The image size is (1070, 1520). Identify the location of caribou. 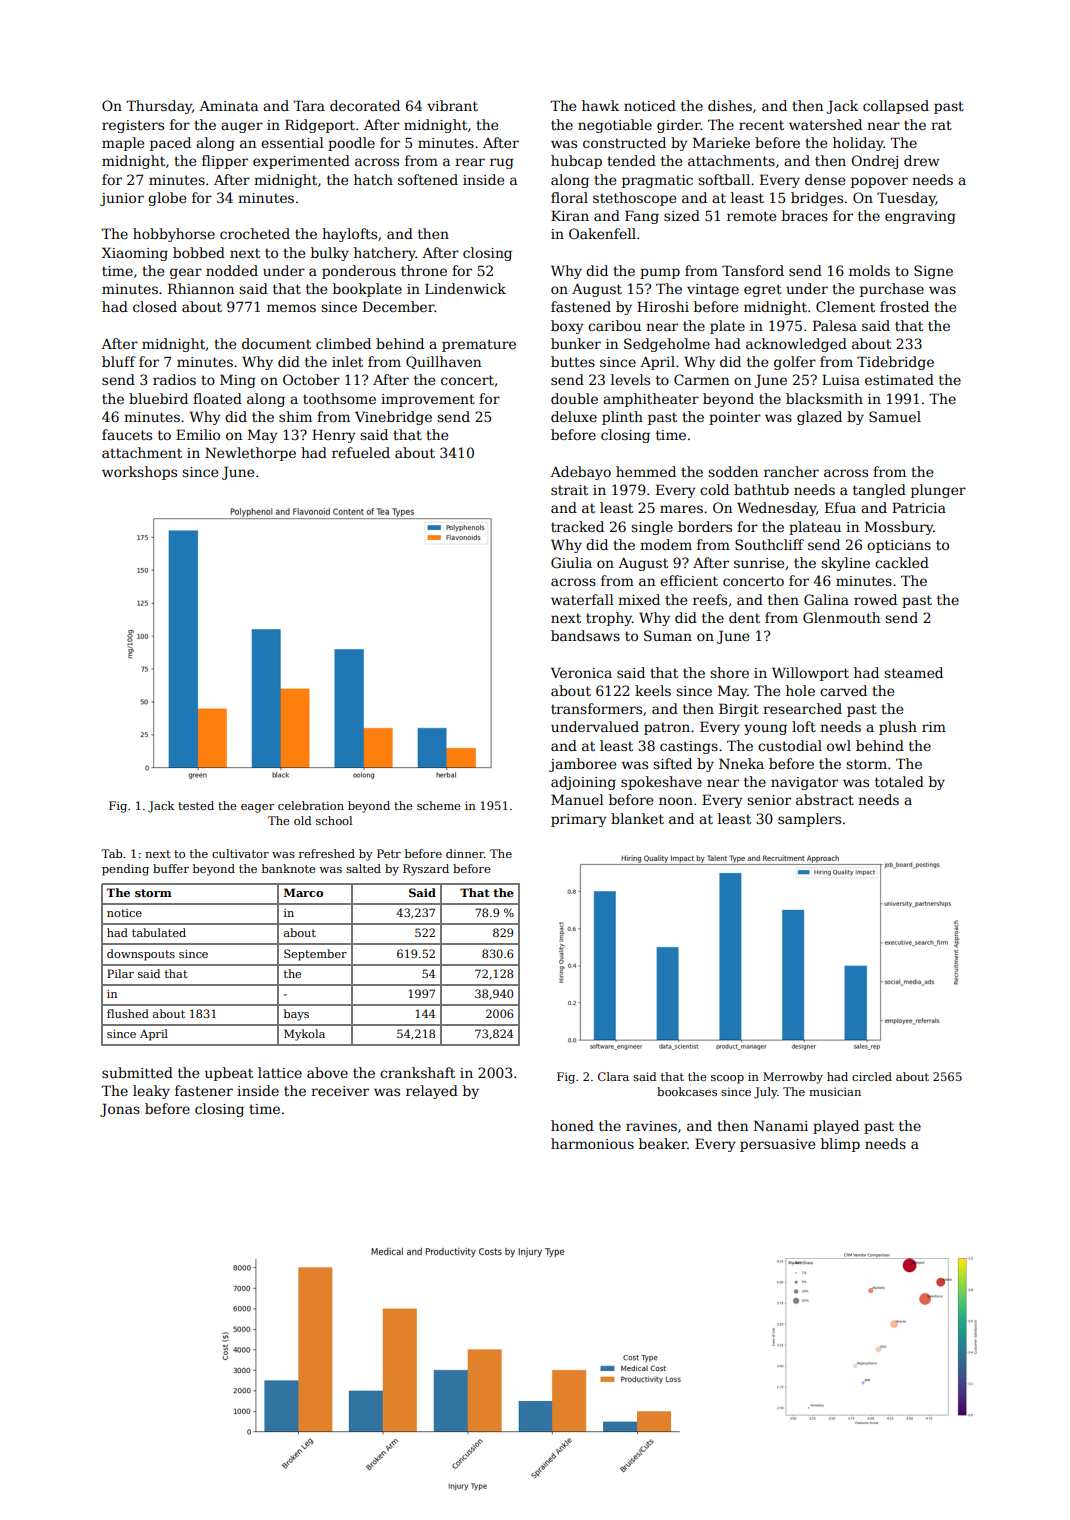
(614, 325).
